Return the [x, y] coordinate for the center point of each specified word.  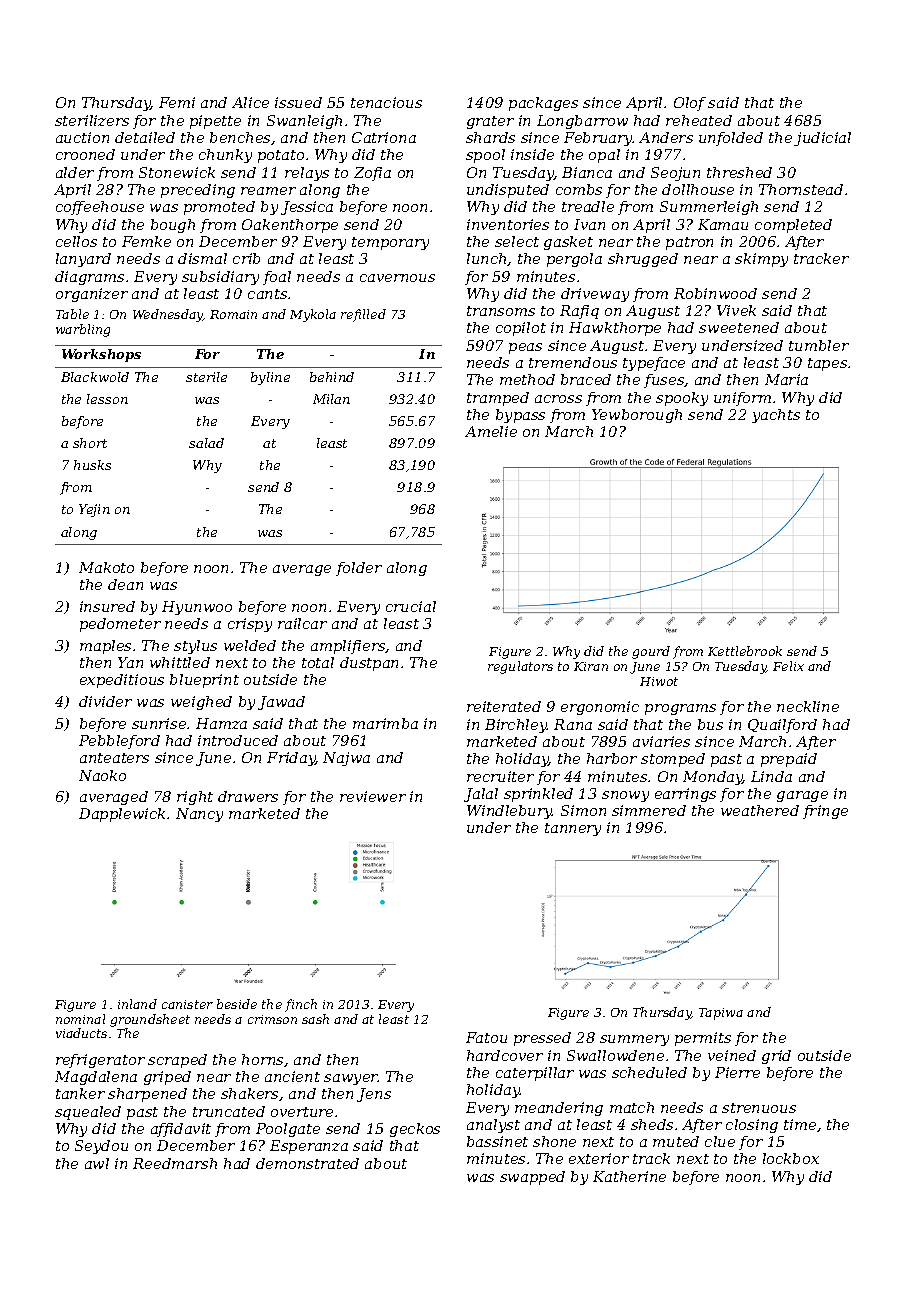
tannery [573, 829]
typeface [654, 364]
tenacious [386, 102]
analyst [493, 1126]
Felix [788, 666]
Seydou [101, 1147]
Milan [331, 399]
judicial [822, 139]
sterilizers [92, 120]
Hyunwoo [197, 608]
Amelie [491, 431]
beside [237, 1004]
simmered [649, 810]
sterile [206, 377]
